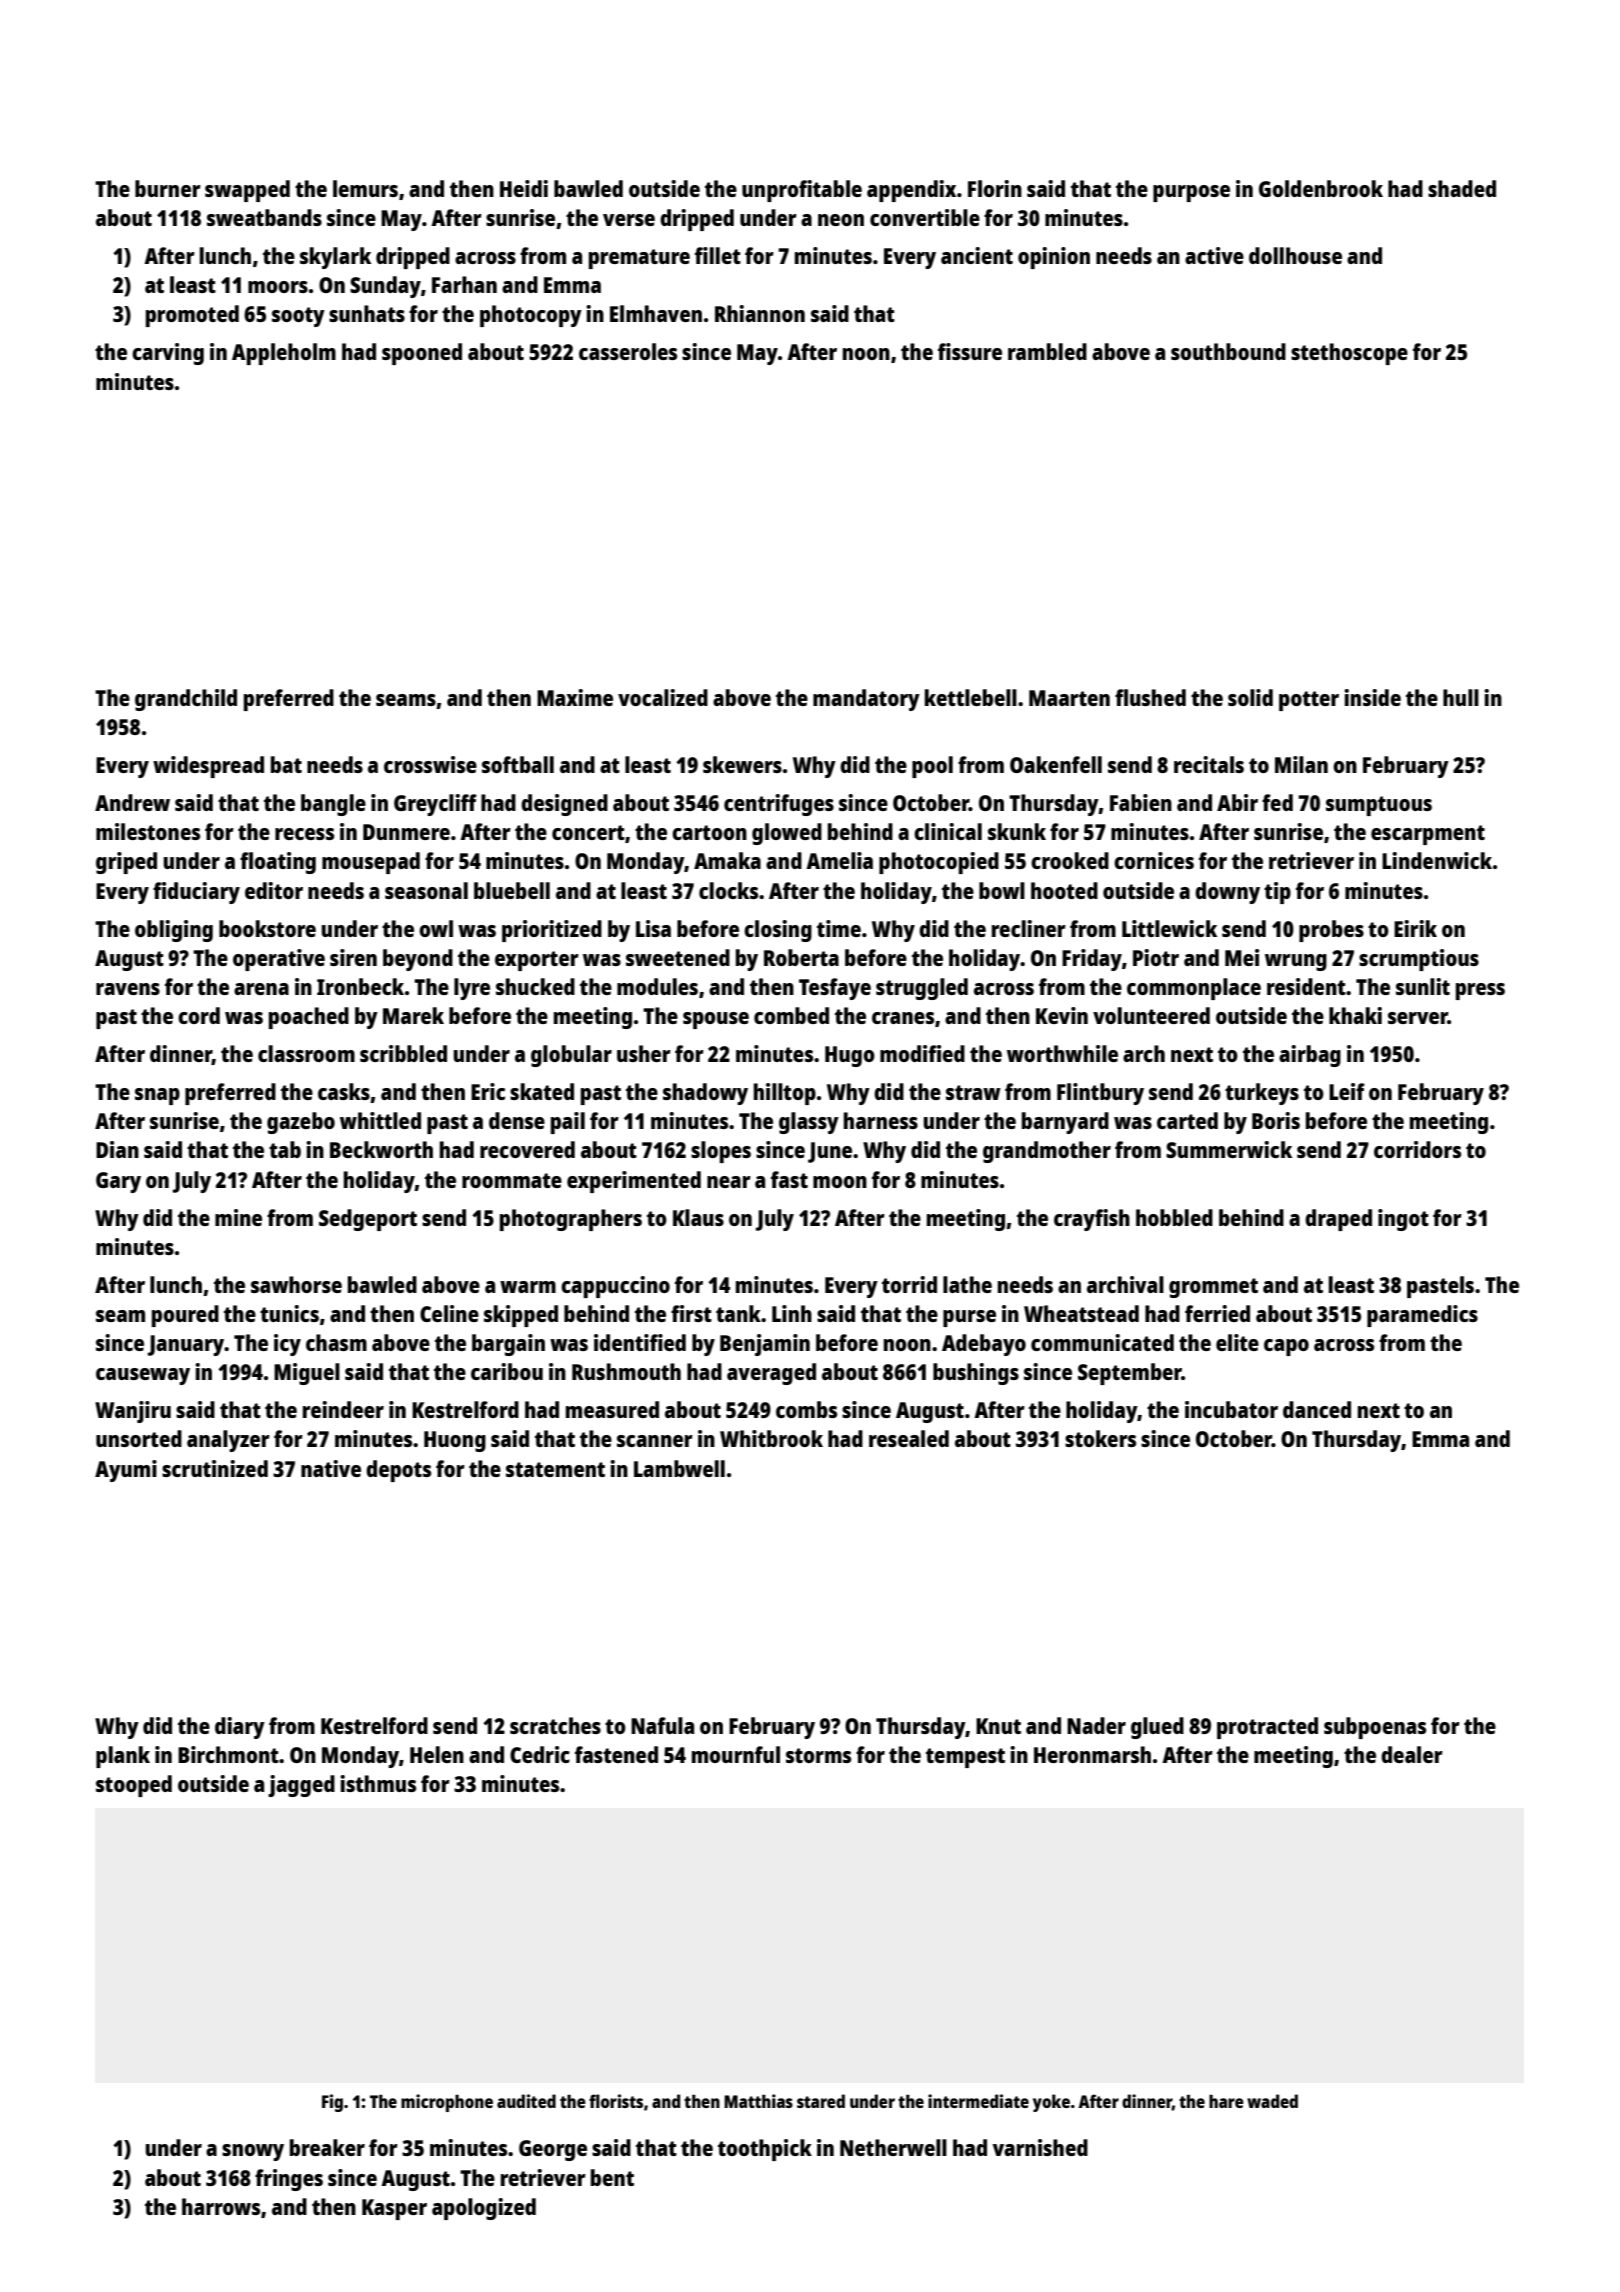  I want to click on press, so click(1480, 991).
